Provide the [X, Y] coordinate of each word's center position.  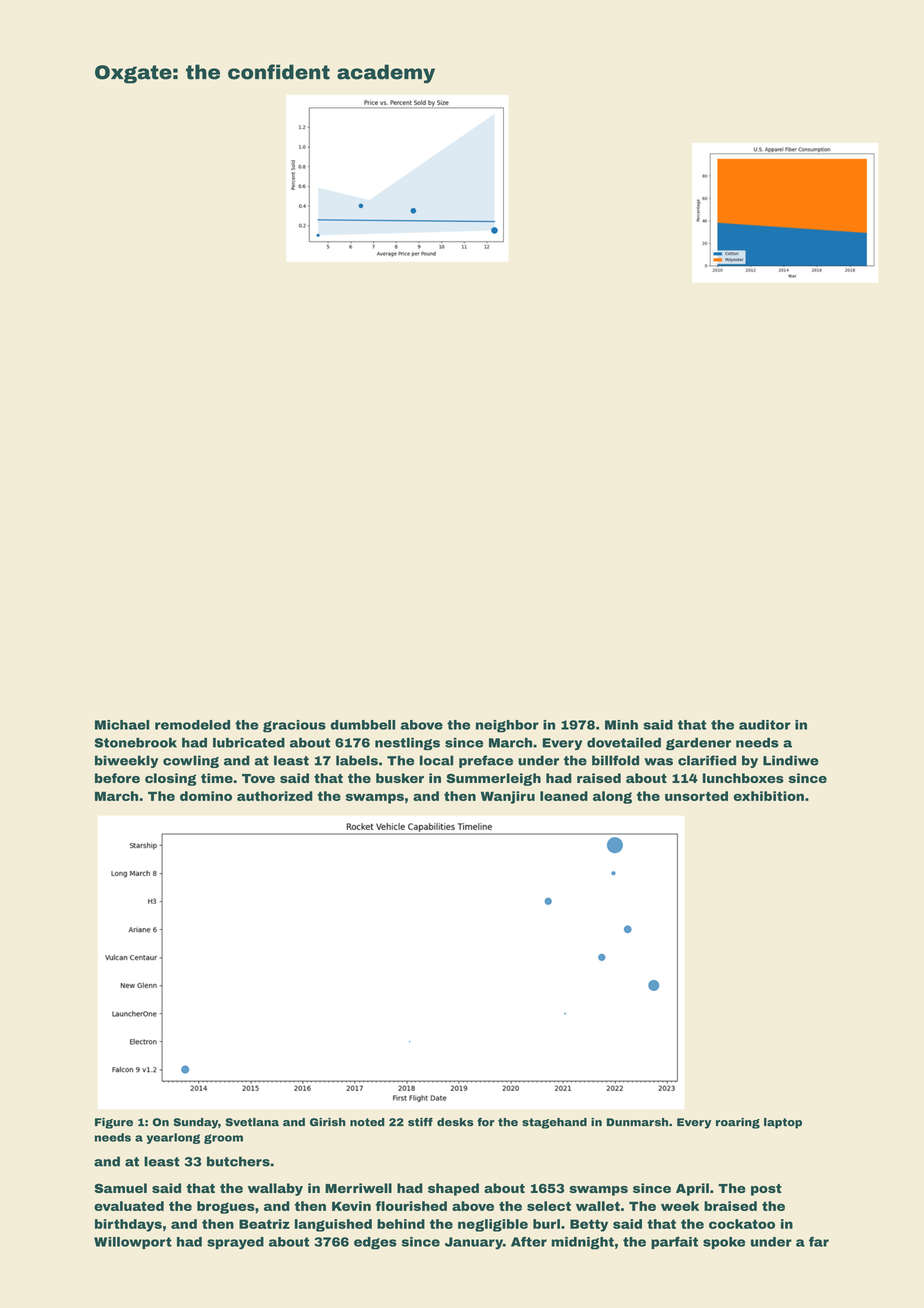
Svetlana [252, 1122]
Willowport [133, 1243]
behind [401, 1224]
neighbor [507, 726]
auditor [764, 725]
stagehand [554, 1123]
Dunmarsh [637, 1122]
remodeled [192, 725]
